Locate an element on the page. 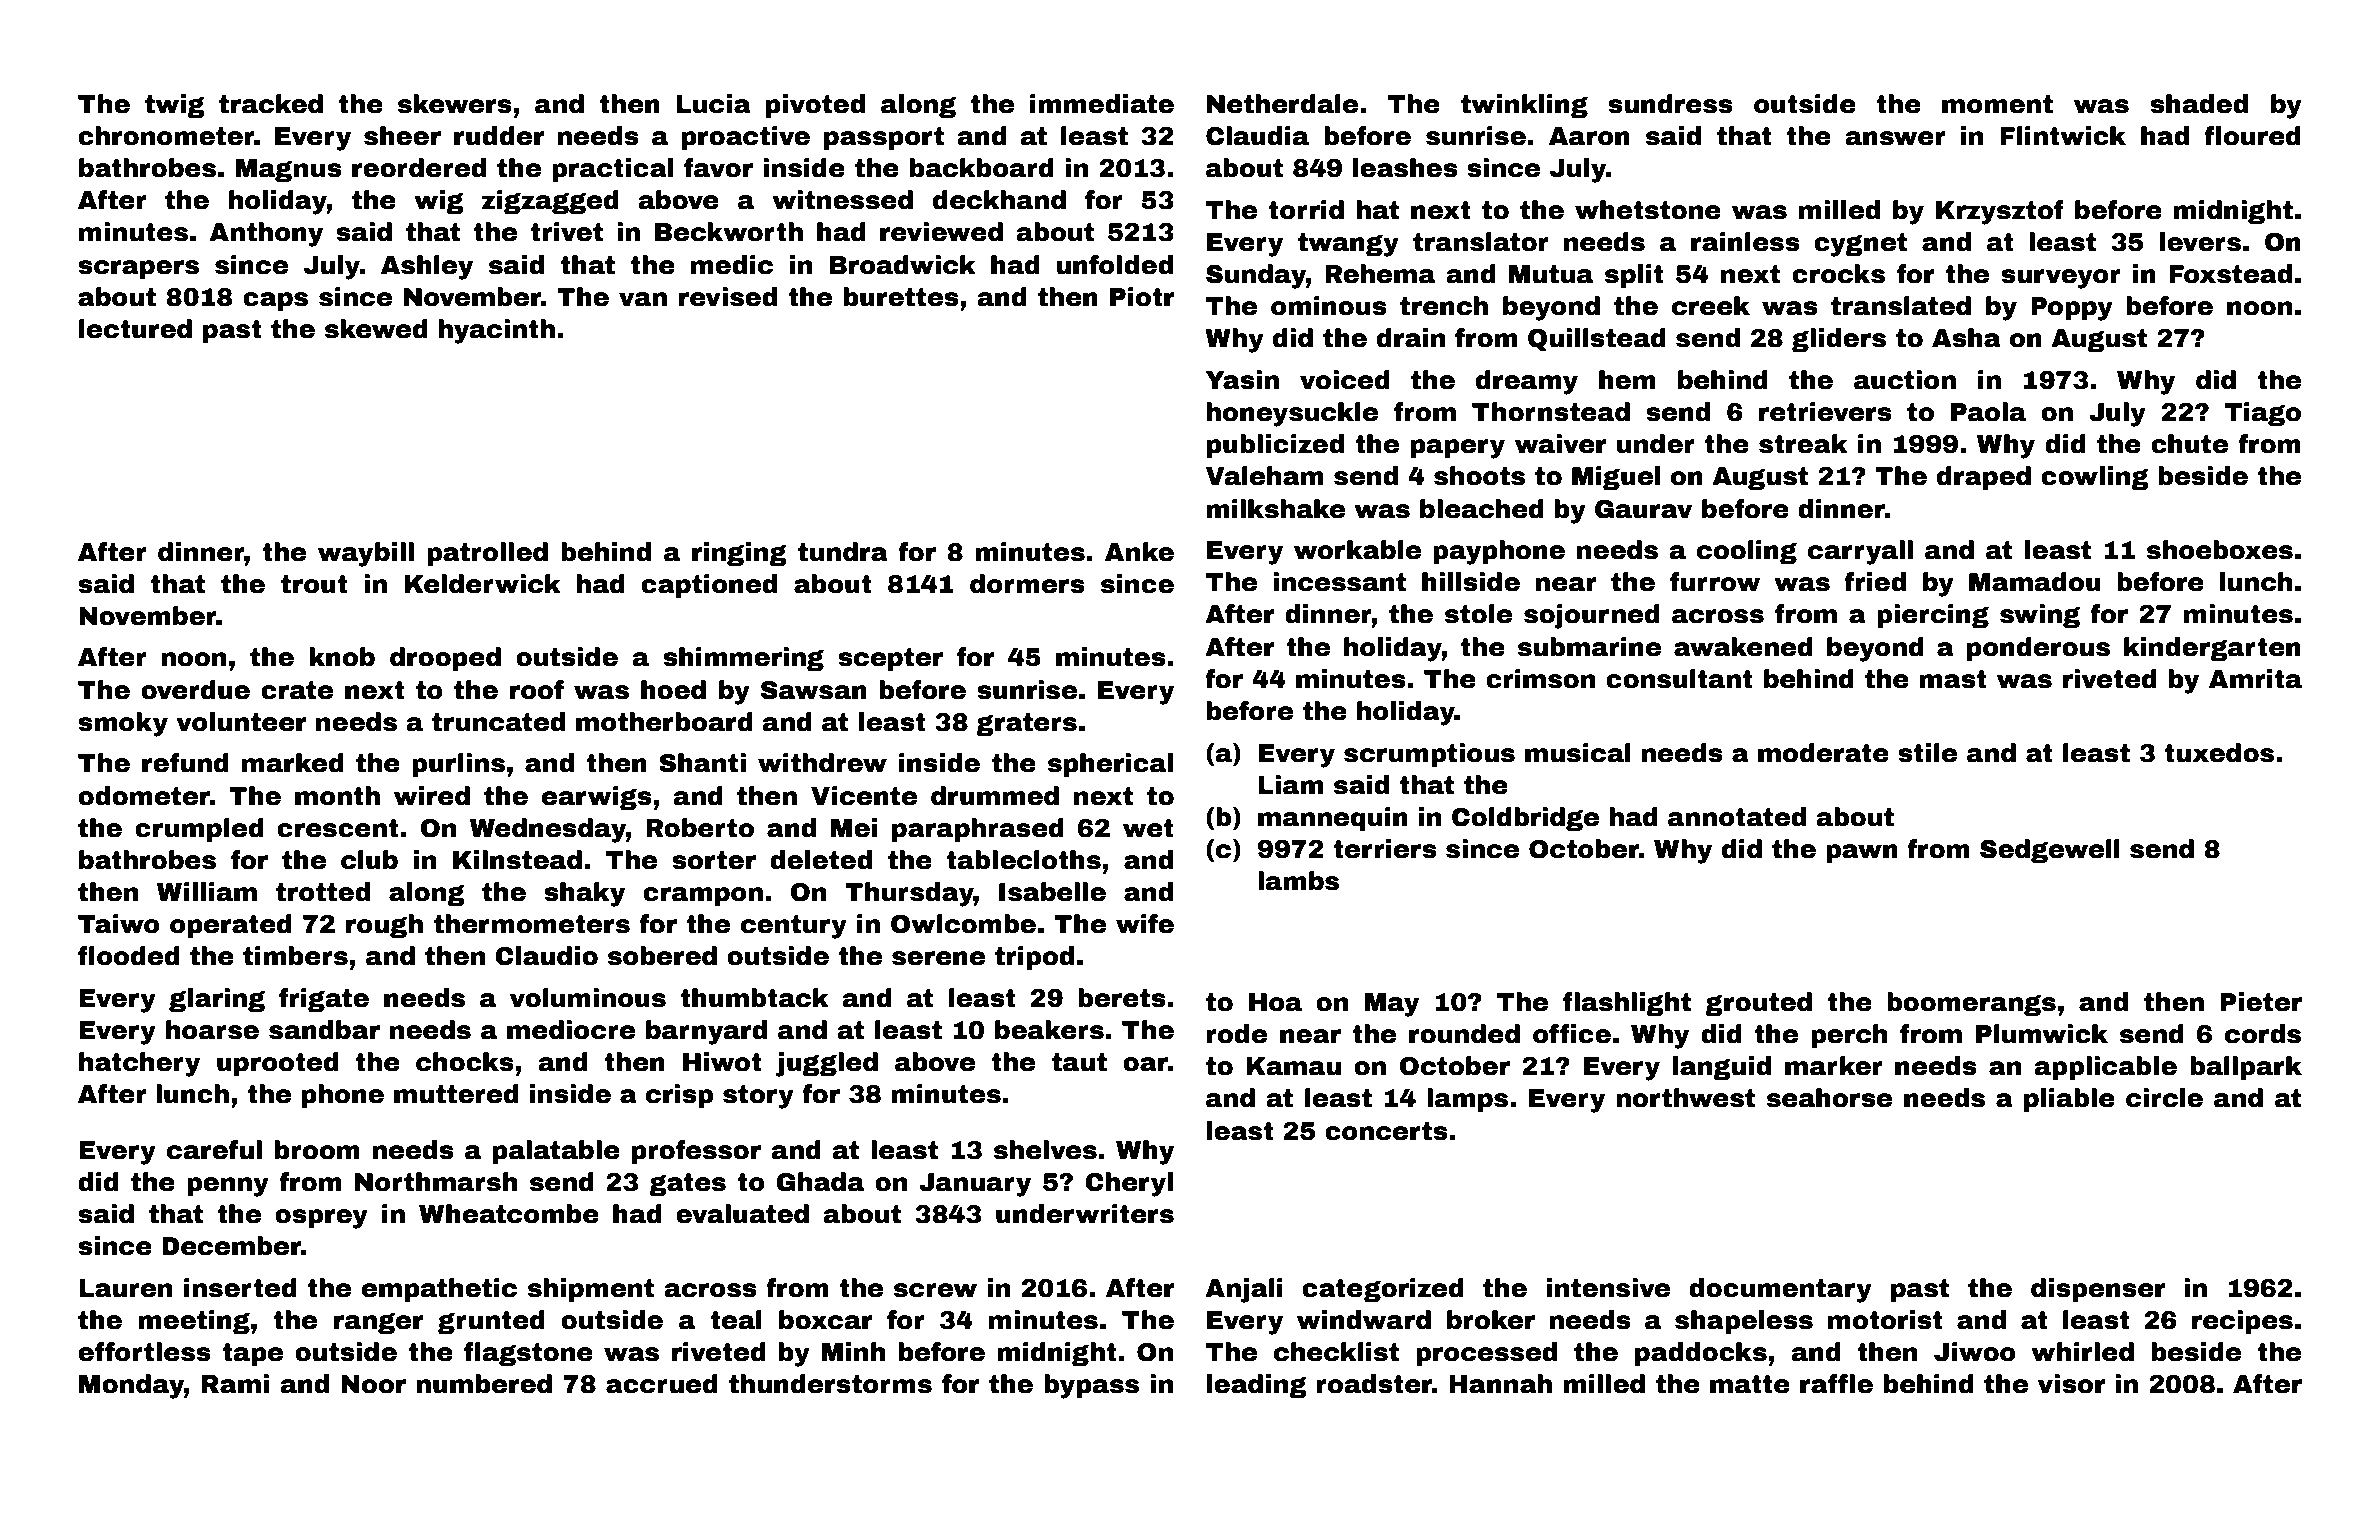  immediate is located at coordinates (1102, 104).
